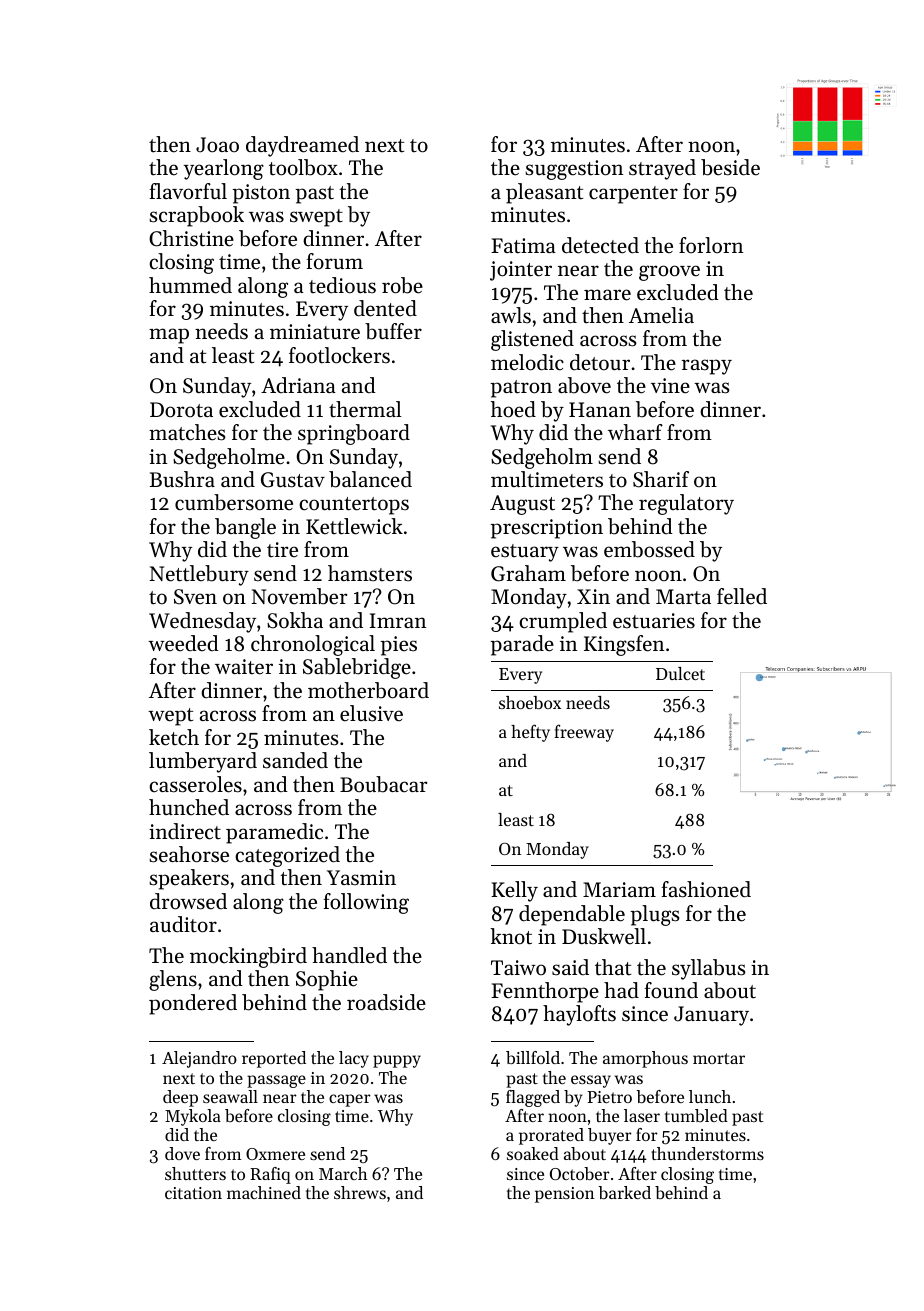 This page has width=924, height=1311. Describe the element at coordinates (546, 529) in the page. I see `prescription` at that location.
